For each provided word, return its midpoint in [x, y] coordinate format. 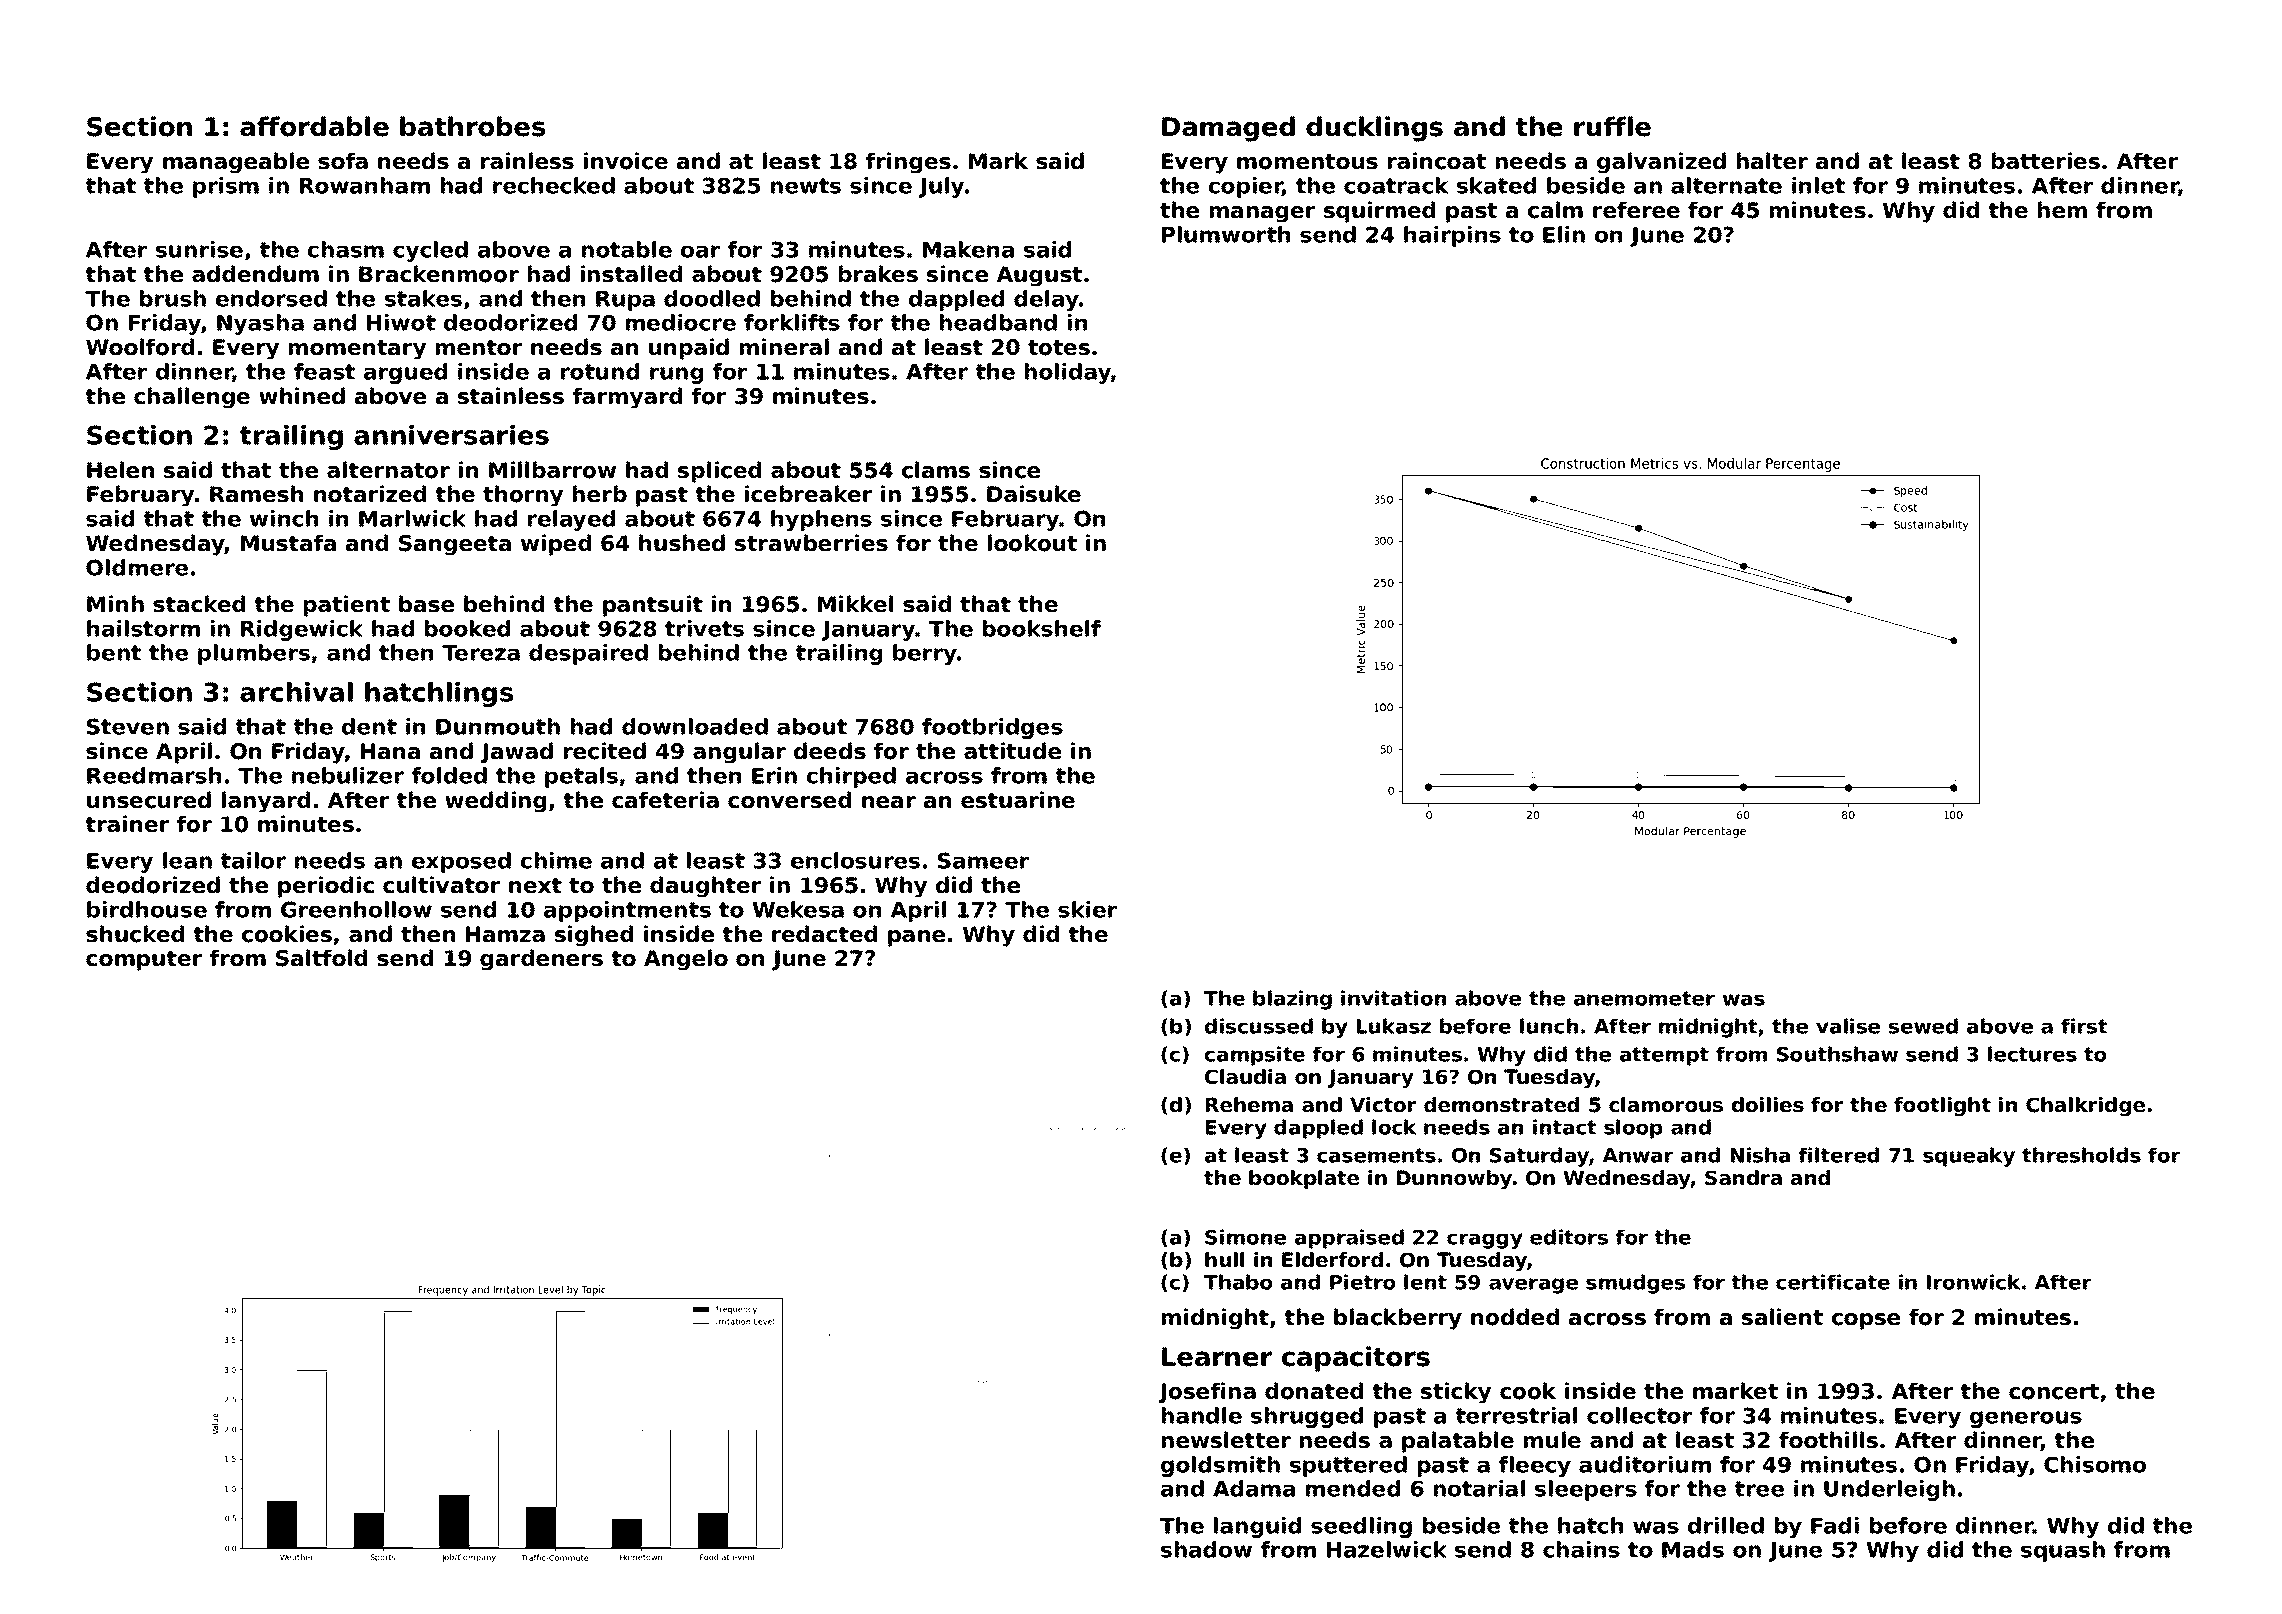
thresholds [2081, 1155]
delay [1046, 300]
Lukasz [1394, 1026]
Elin [1564, 234]
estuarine [1018, 800]
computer [144, 961]
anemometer [1644, 998]
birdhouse [147, 909]
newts [806, 186]
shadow [1206, 1549]
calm [1555, 210]
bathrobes [472, 126]
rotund [600, 371]
